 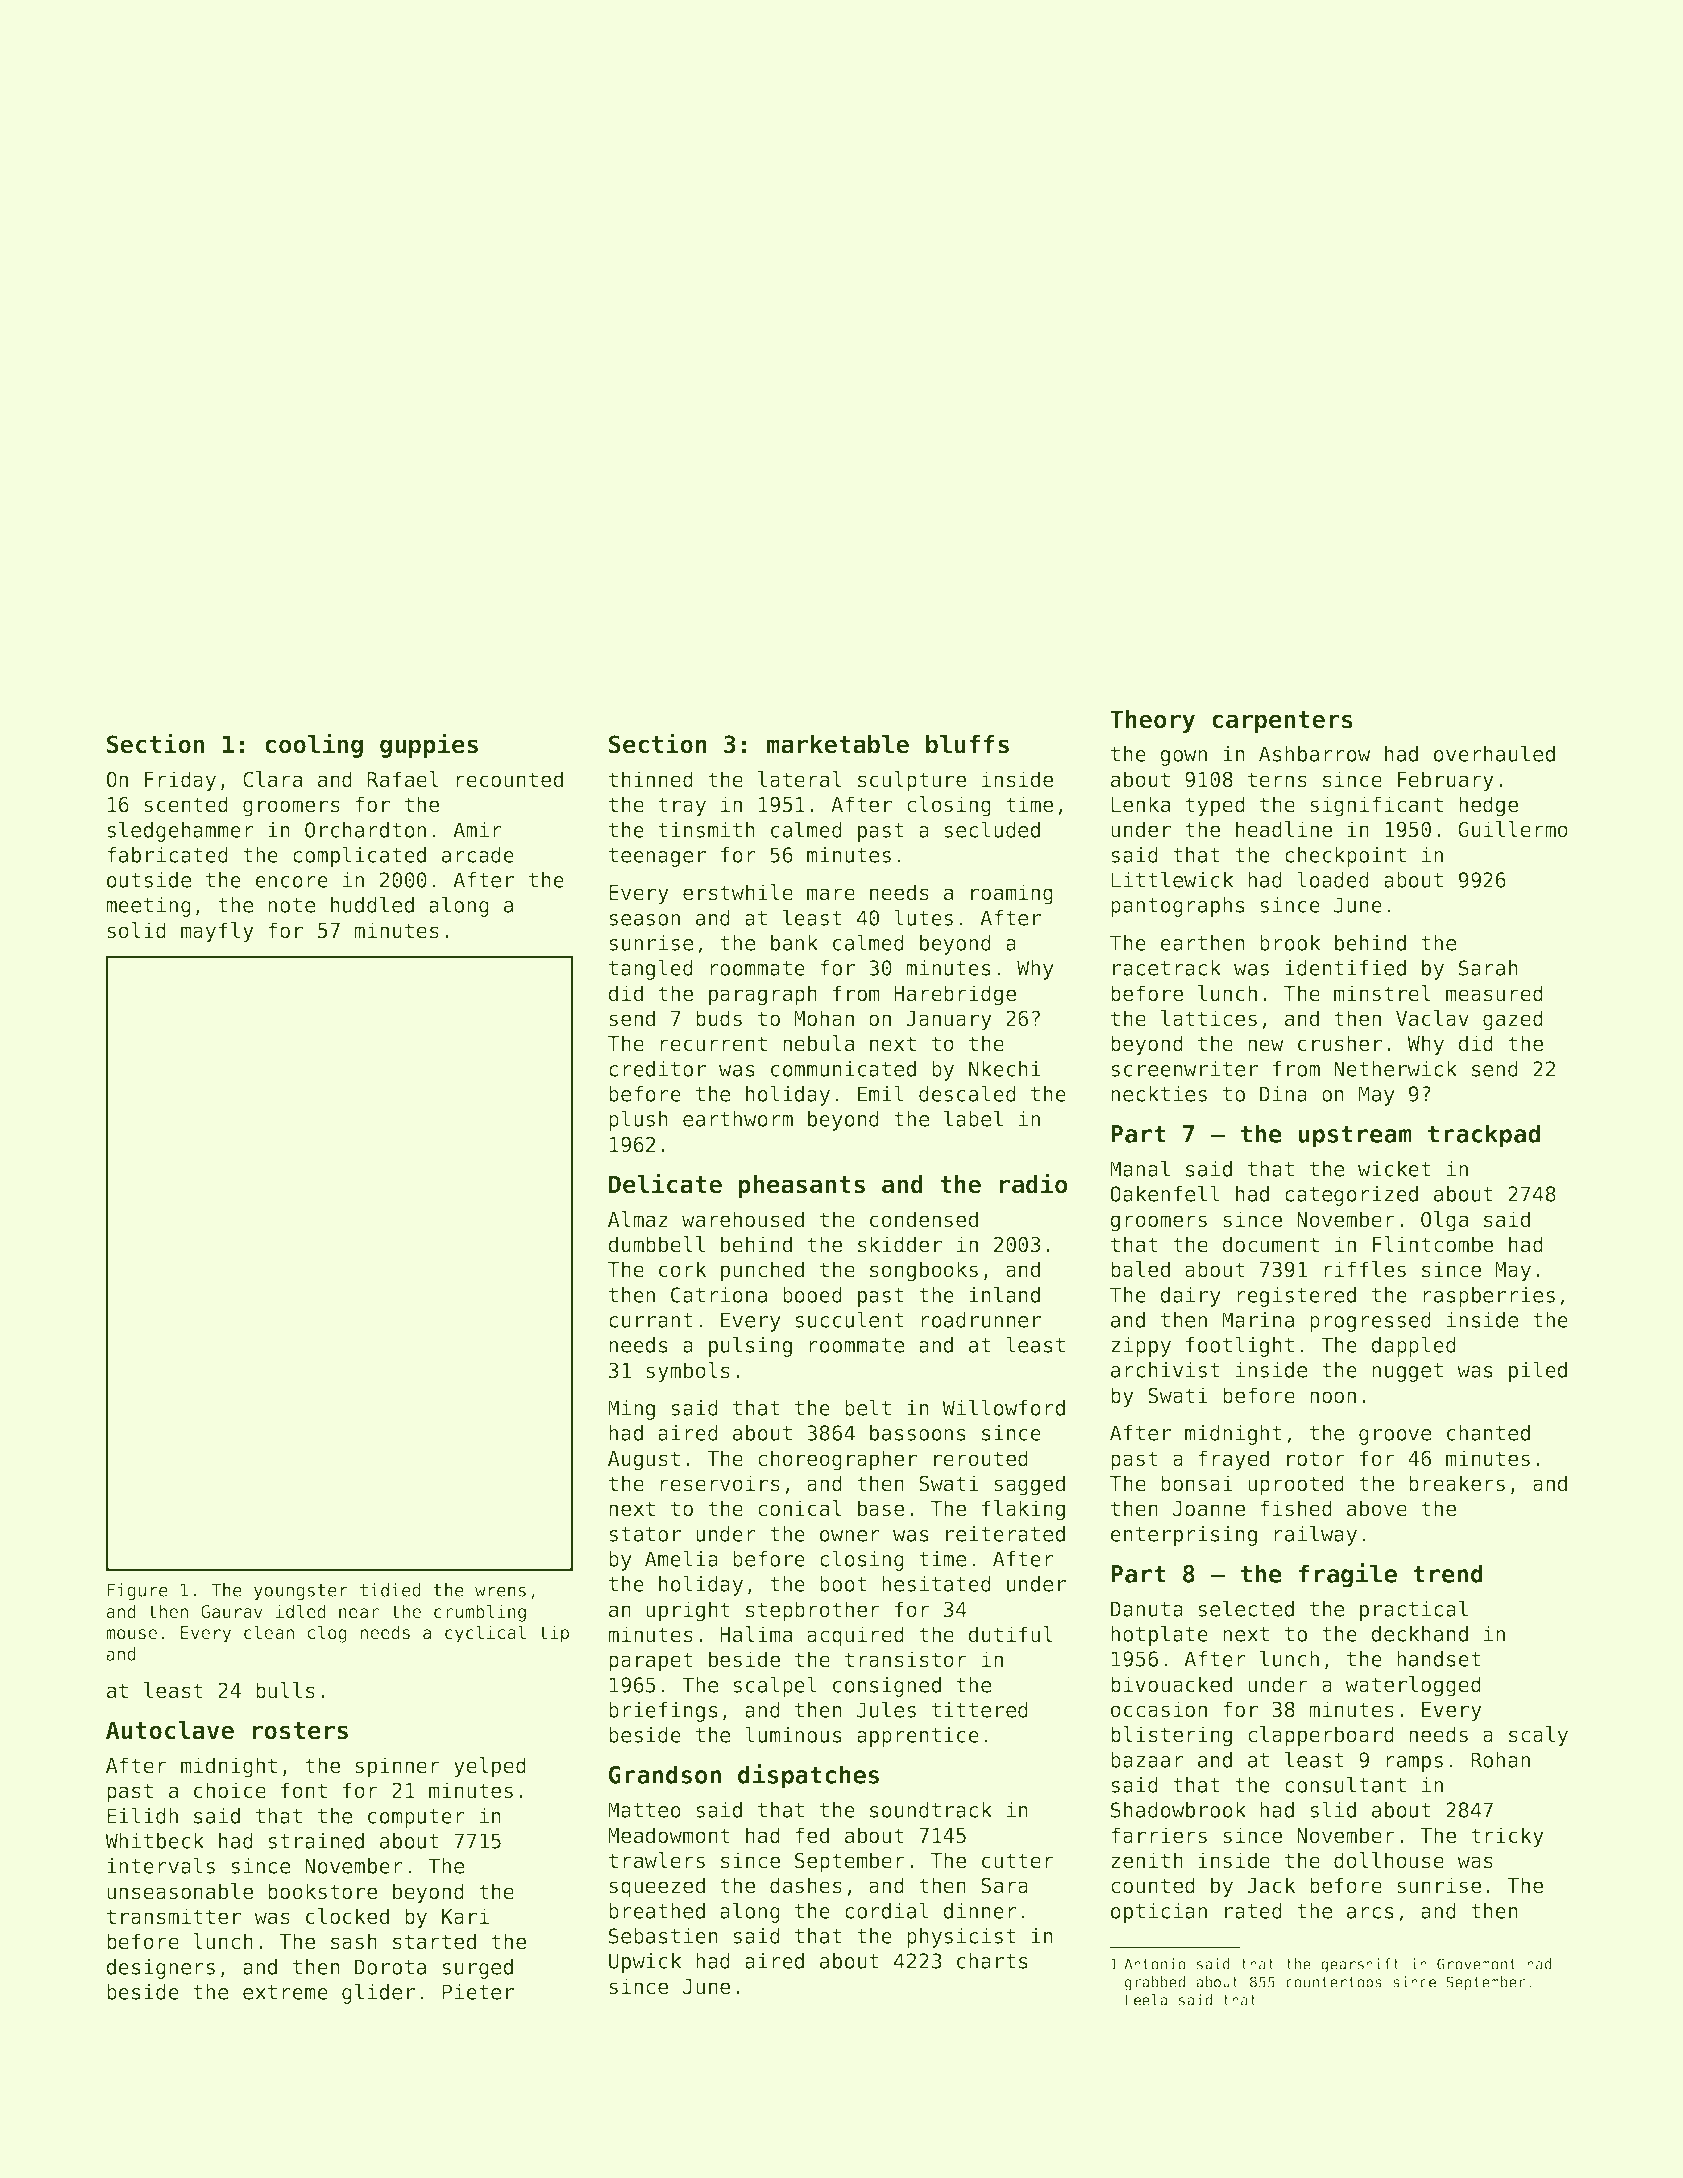 What do you see at coordinates (831, 894) in the screenshot?
I see `mare` at bounding box center [831, 894].
